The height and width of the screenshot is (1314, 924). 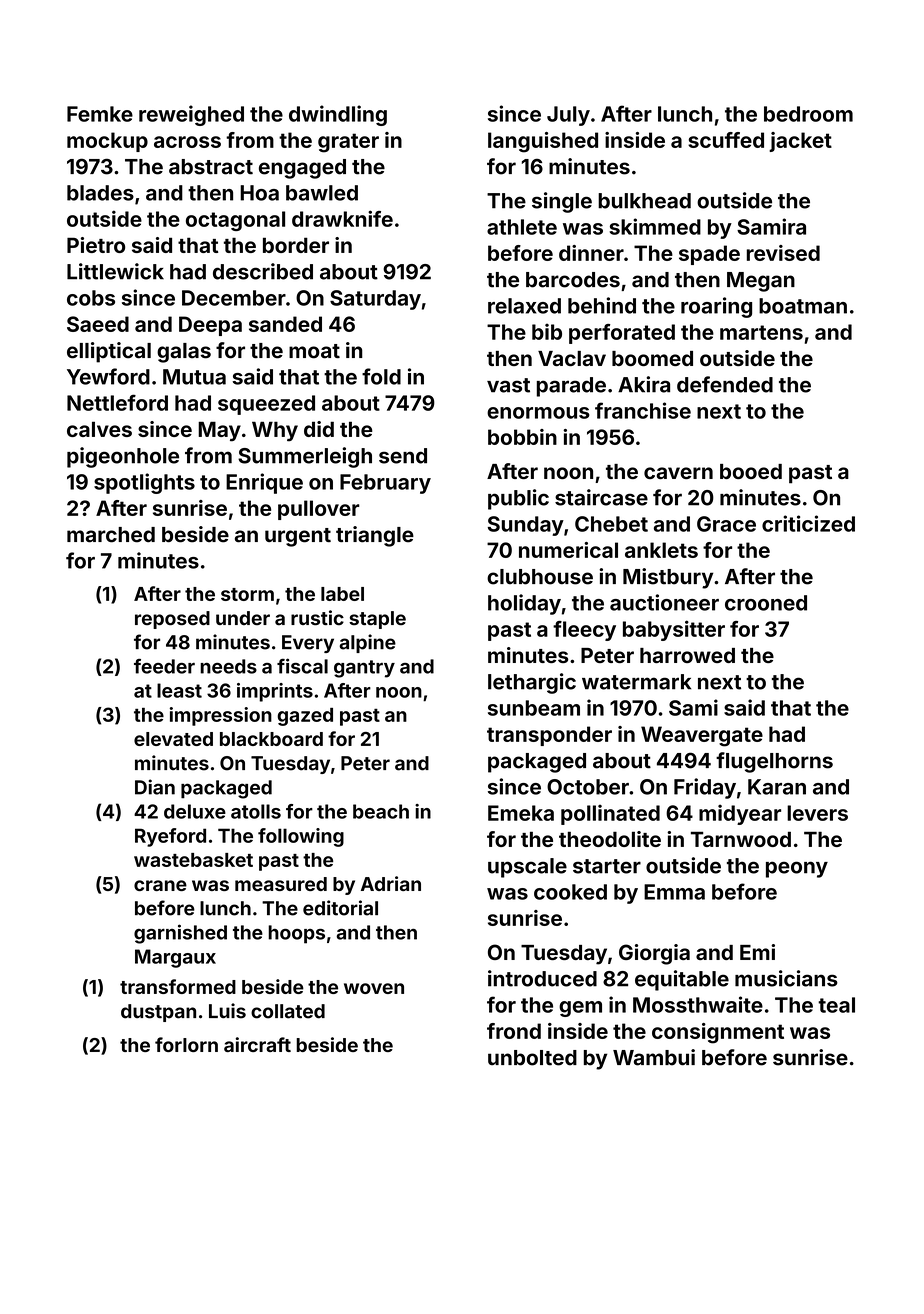 What do you see at coordinates (542, 978) in the screenshot?
I see `introduced` at bounding box center [542, 978].
